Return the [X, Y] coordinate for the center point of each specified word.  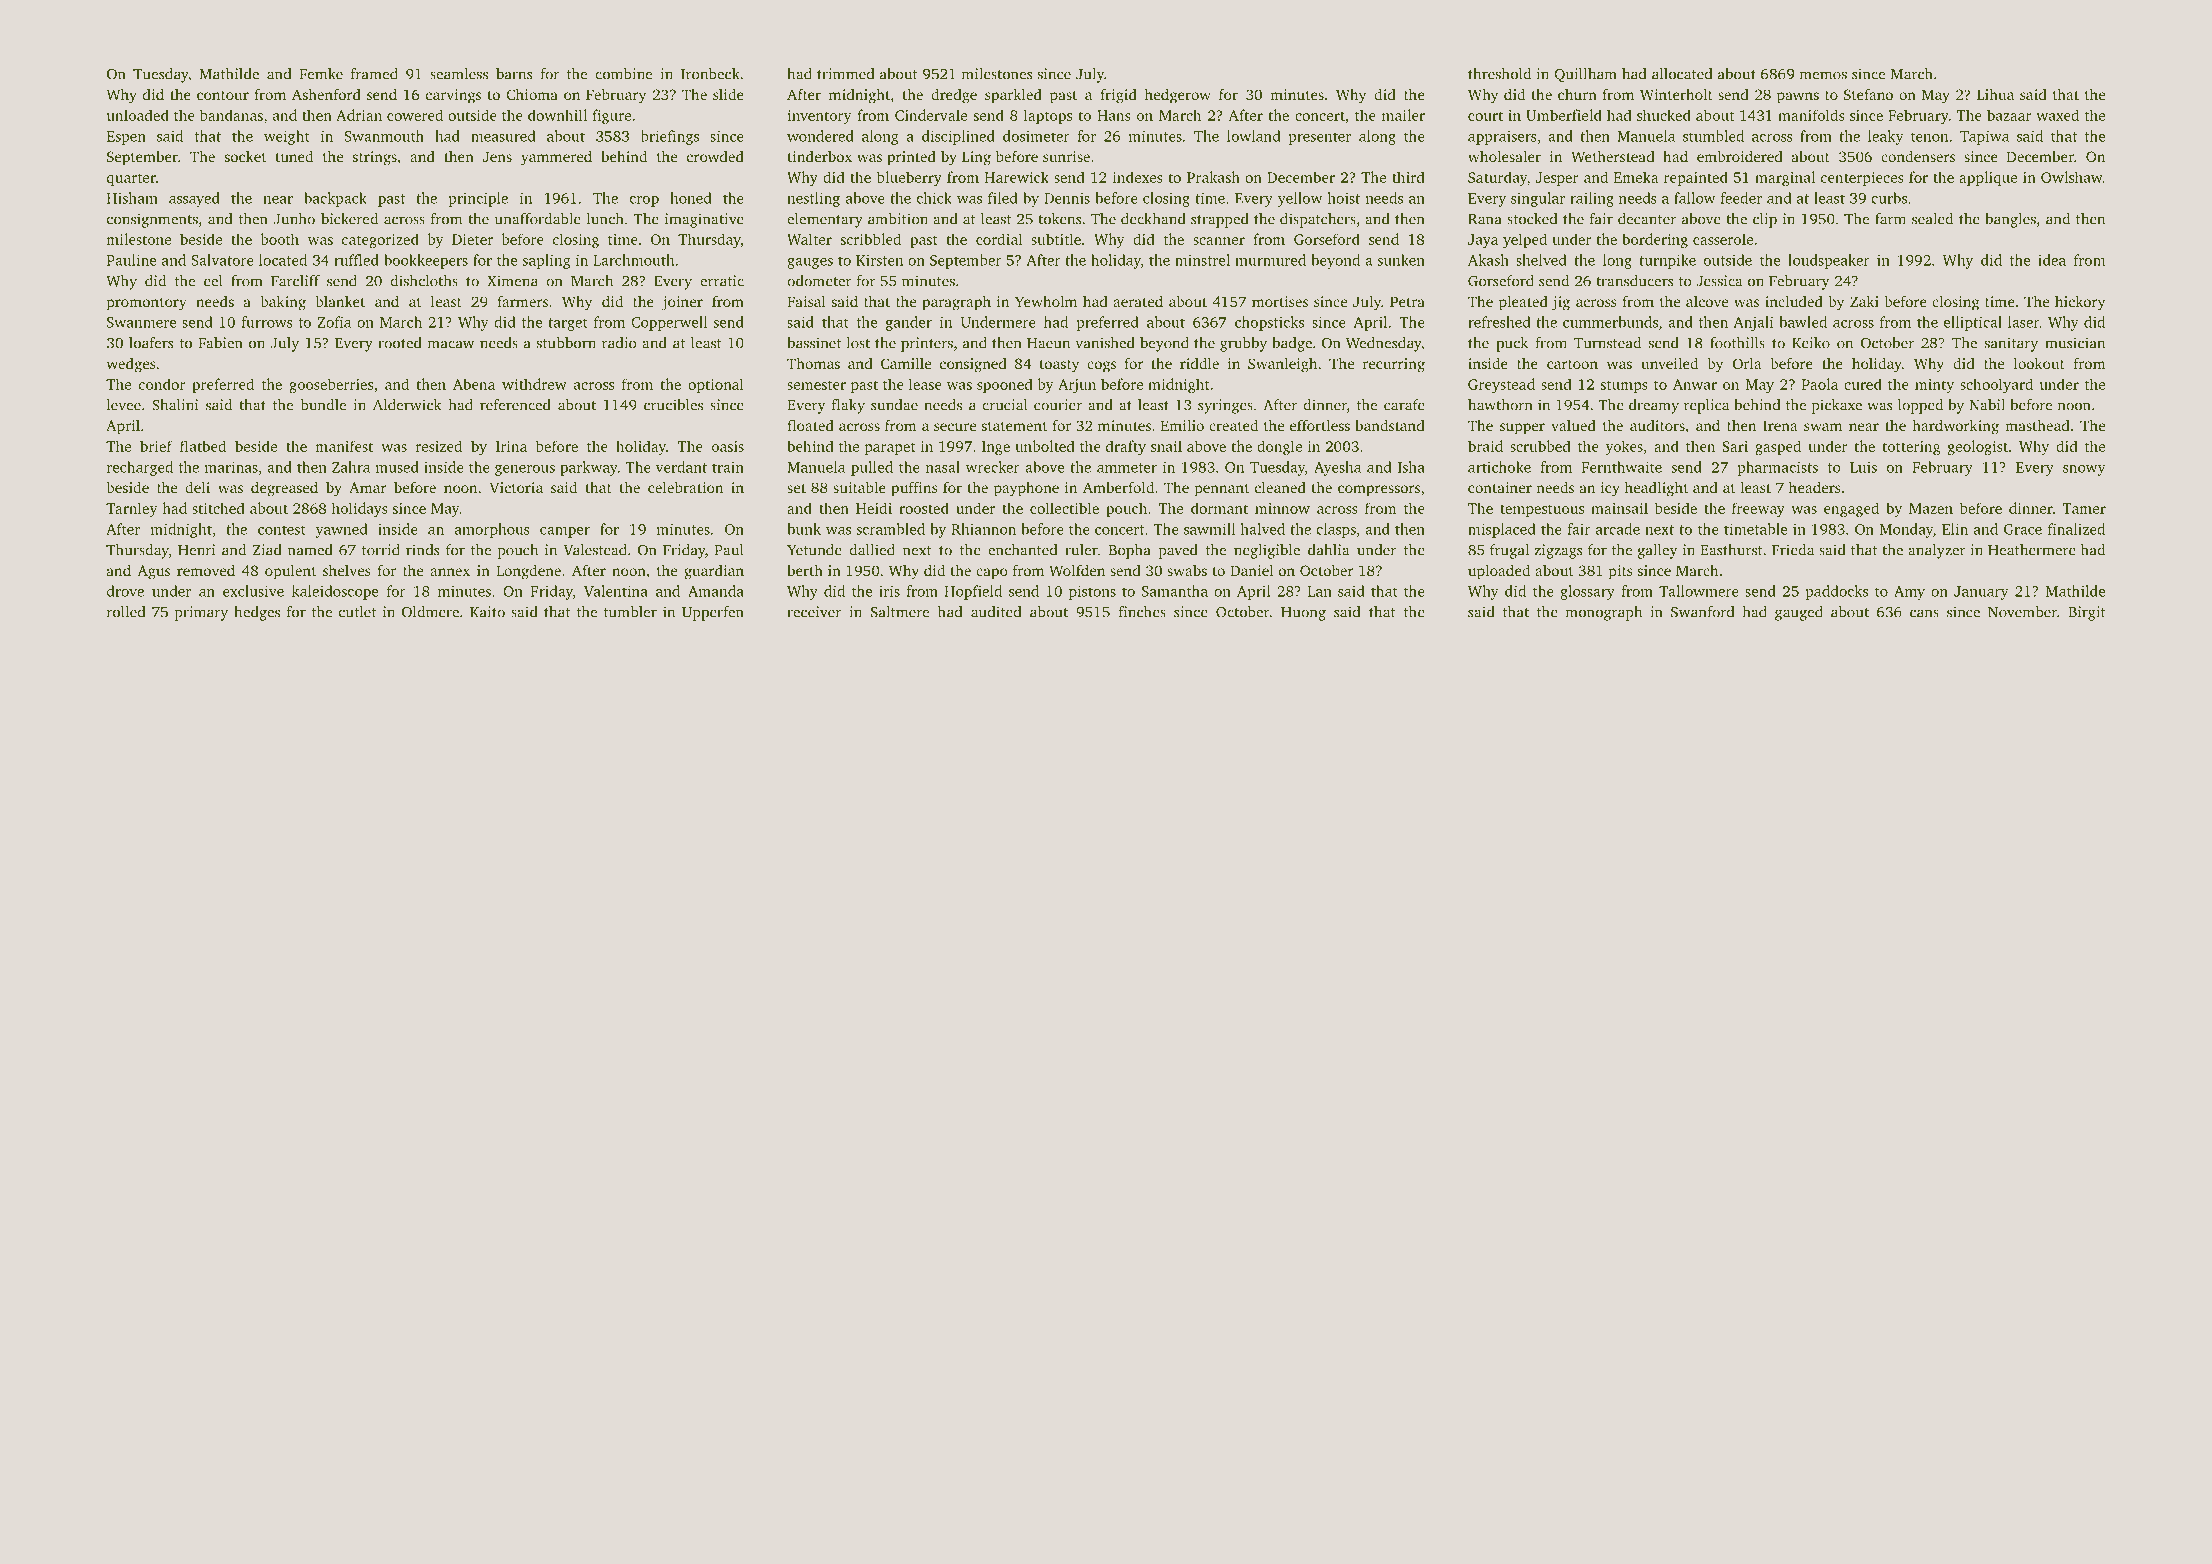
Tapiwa [1984, 137]
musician [2075, 343]
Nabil [1987, 405]
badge [1292, 344]
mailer [1403, 115]
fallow [1694, 198]
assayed [194, 199]
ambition [898, 219]
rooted [400, 343]
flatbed [203, 446]
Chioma [532, 94]
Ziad [267, 550]
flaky [848, 406]
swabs [1187, 570]
